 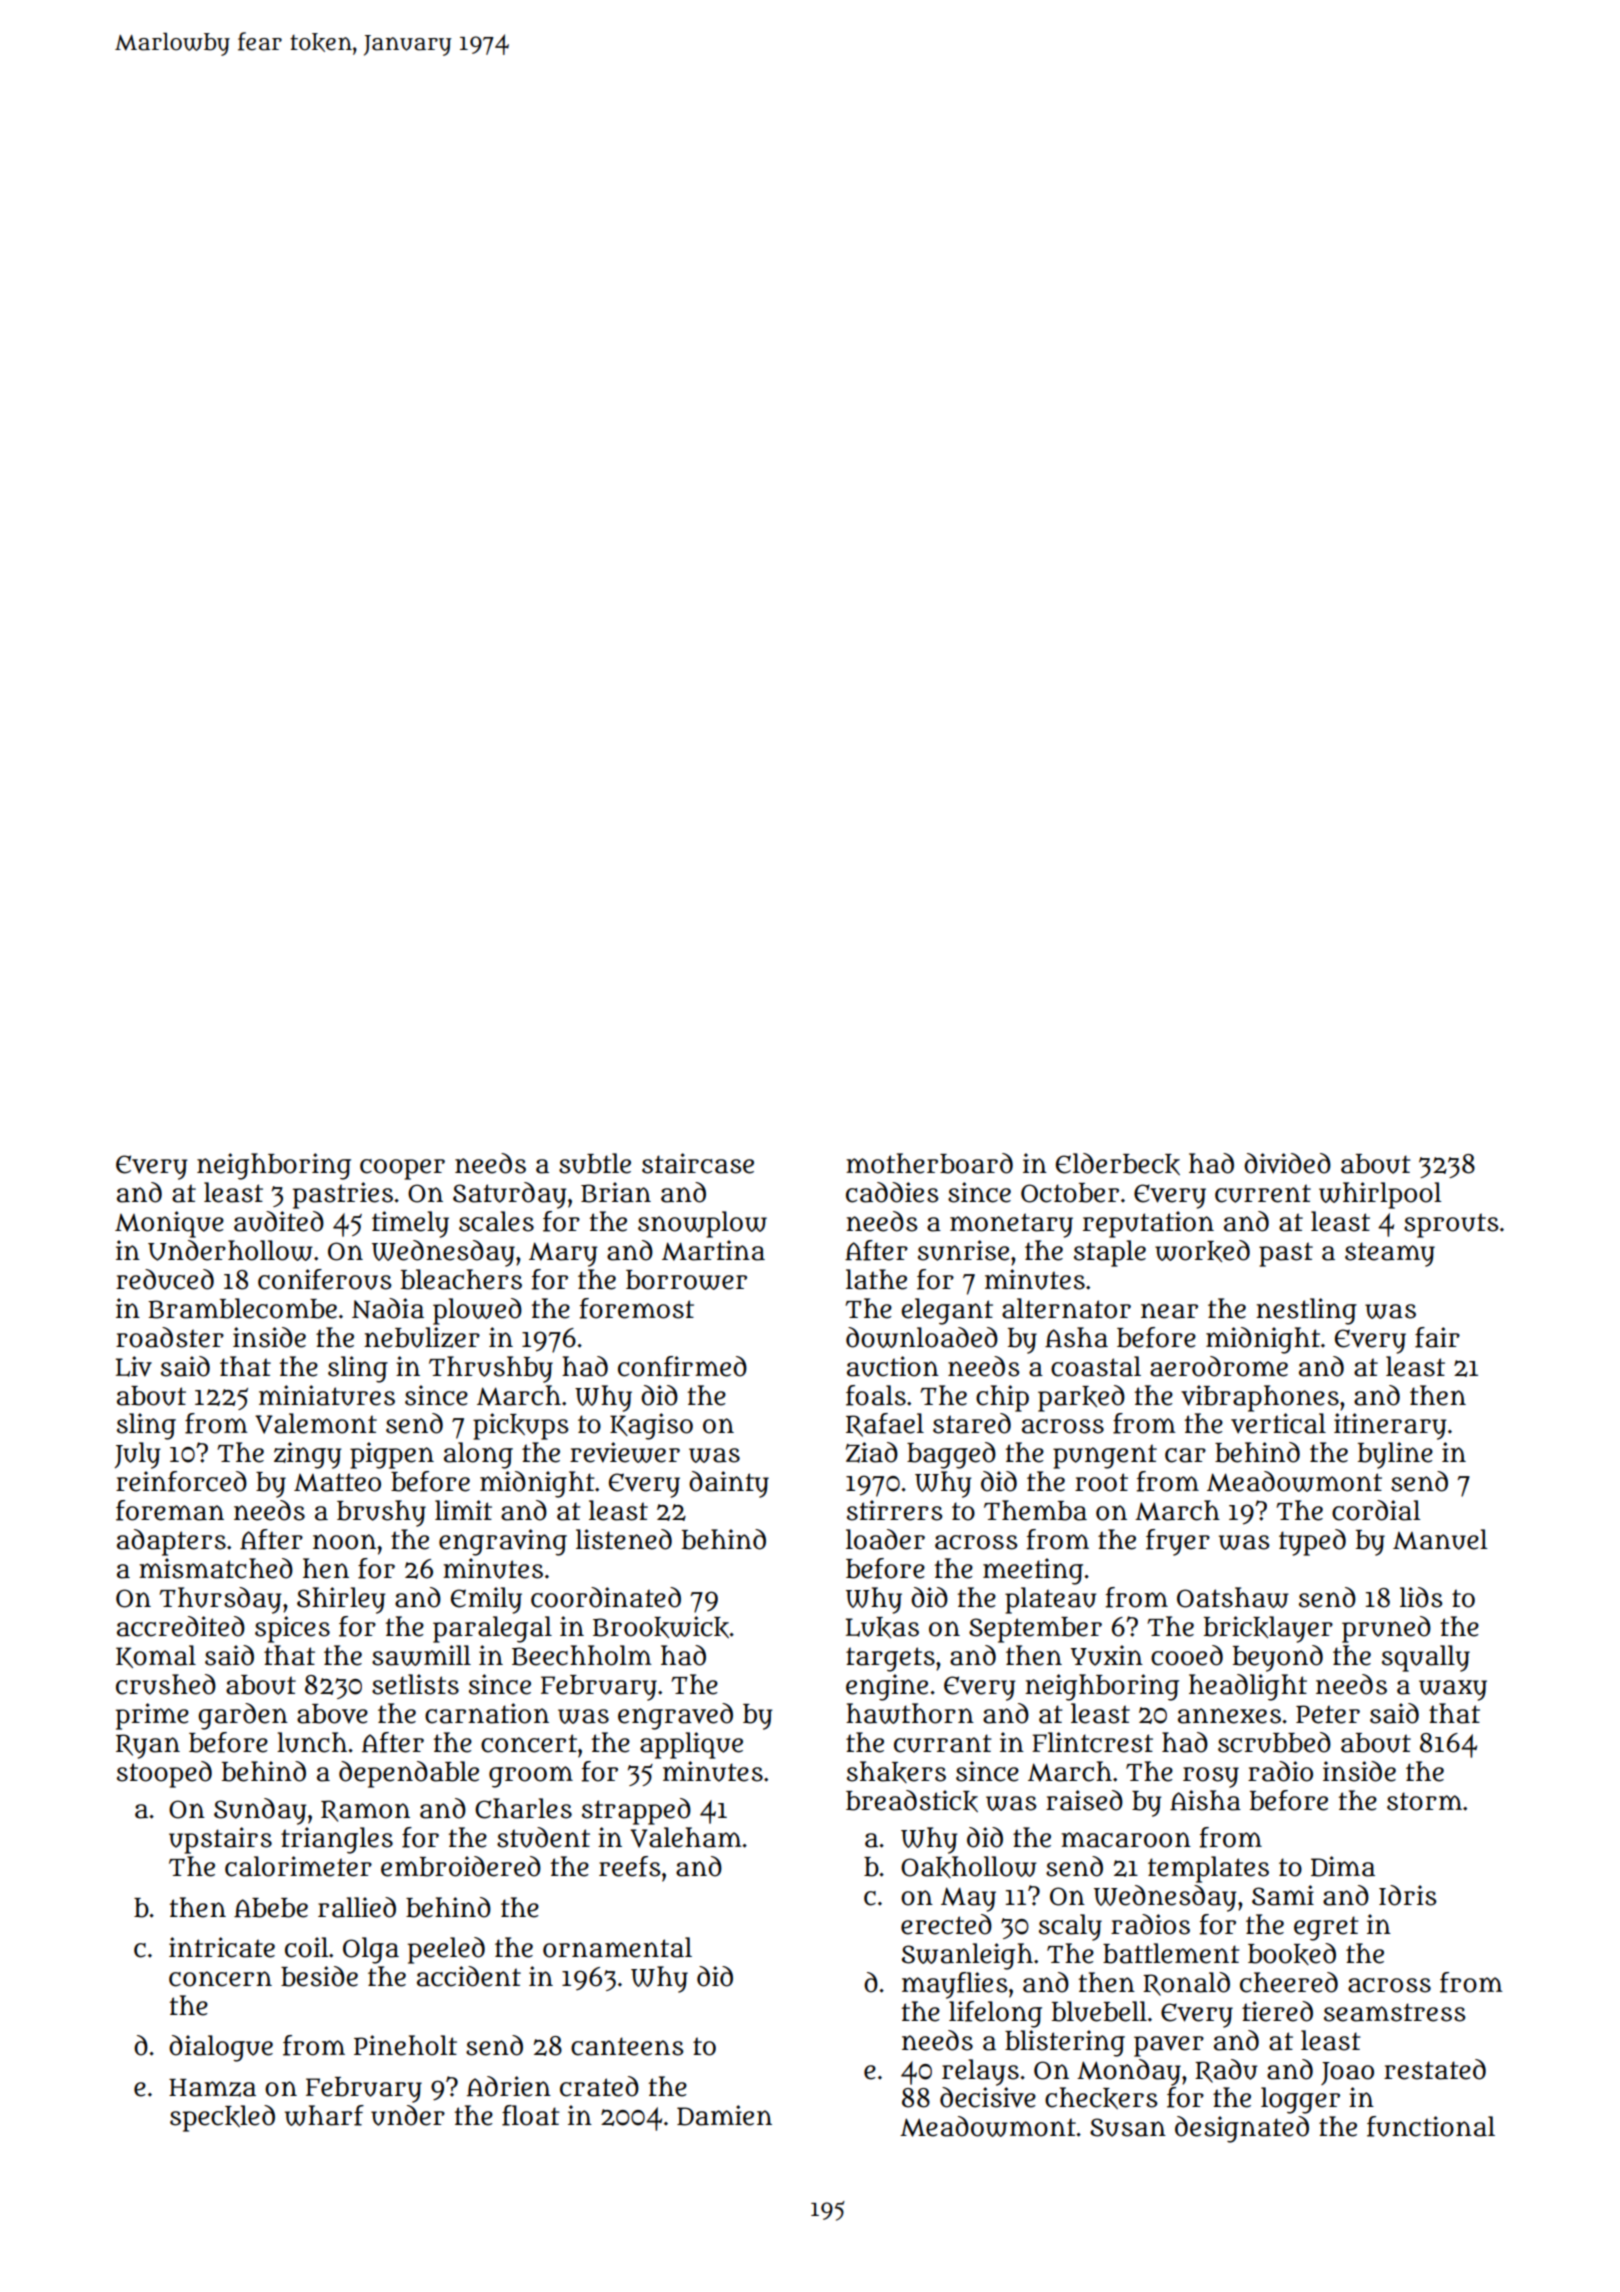 What do you see at coordinates (1453, 1690) in the page?
I see `waxy` at bounding box center [1453, 1690].
